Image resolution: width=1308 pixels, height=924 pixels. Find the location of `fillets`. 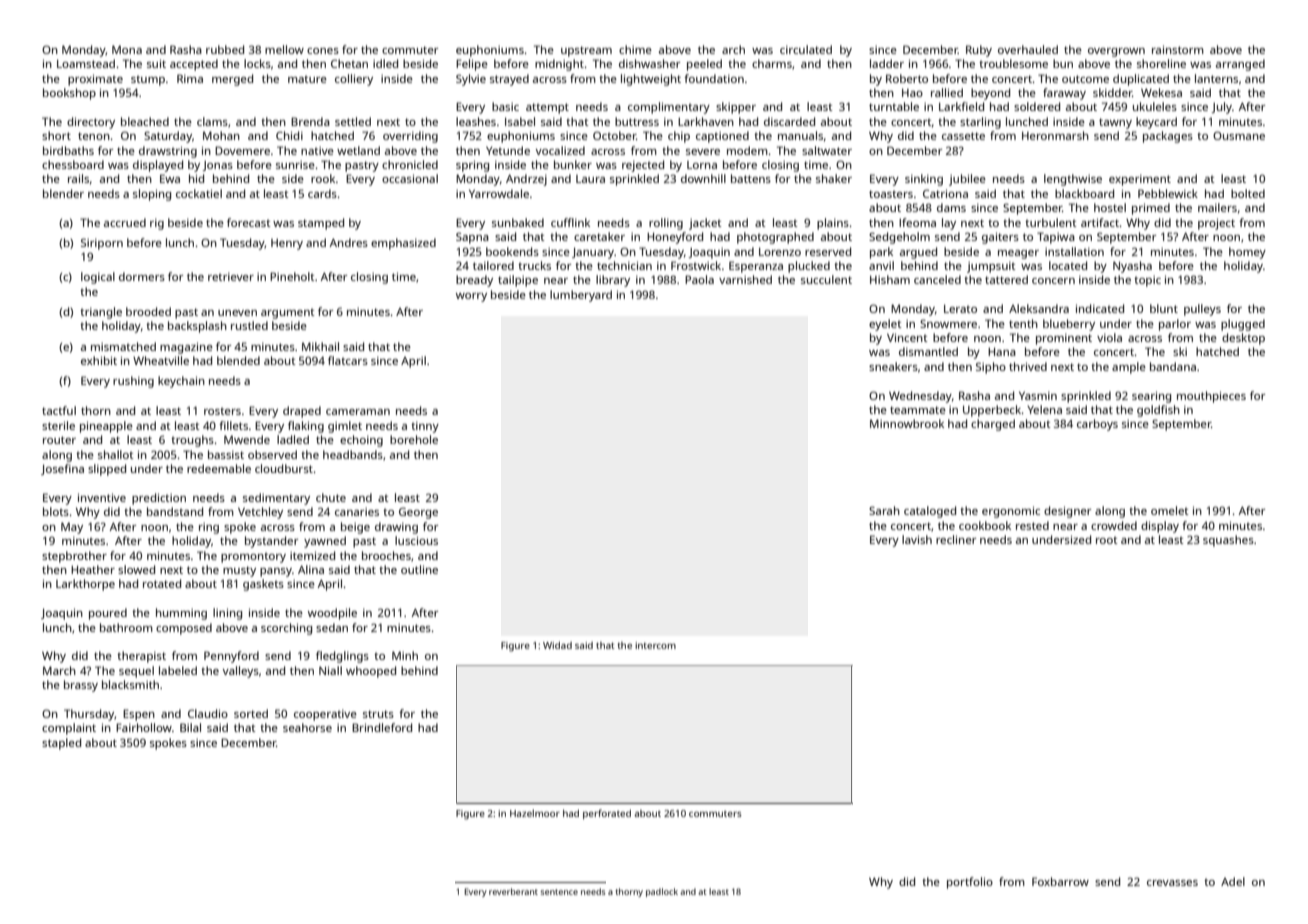

fillets is located at coordinates (233, 425).
